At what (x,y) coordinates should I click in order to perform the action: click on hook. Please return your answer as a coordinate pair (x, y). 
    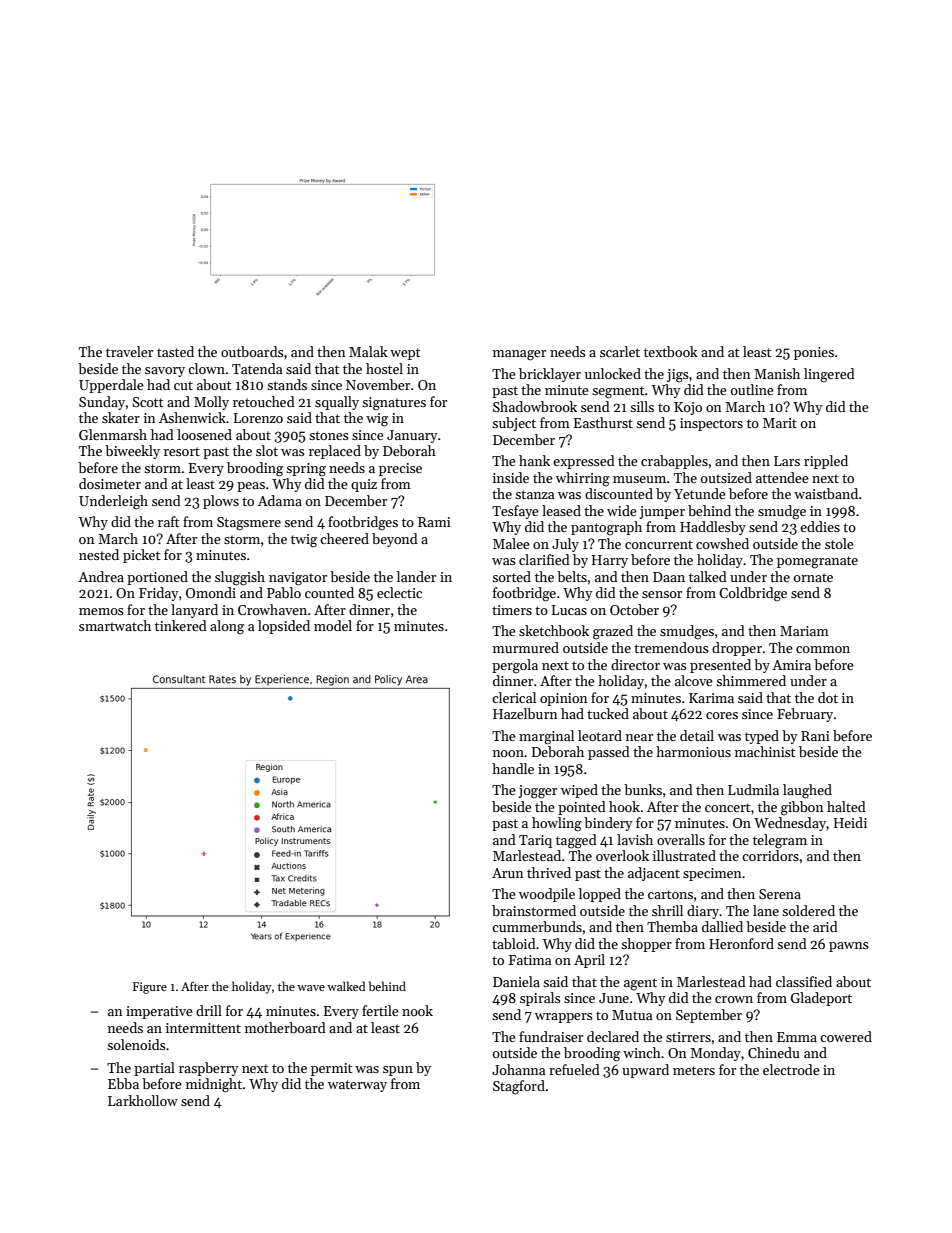
    Looking at the image, I should click on (624, 806).
